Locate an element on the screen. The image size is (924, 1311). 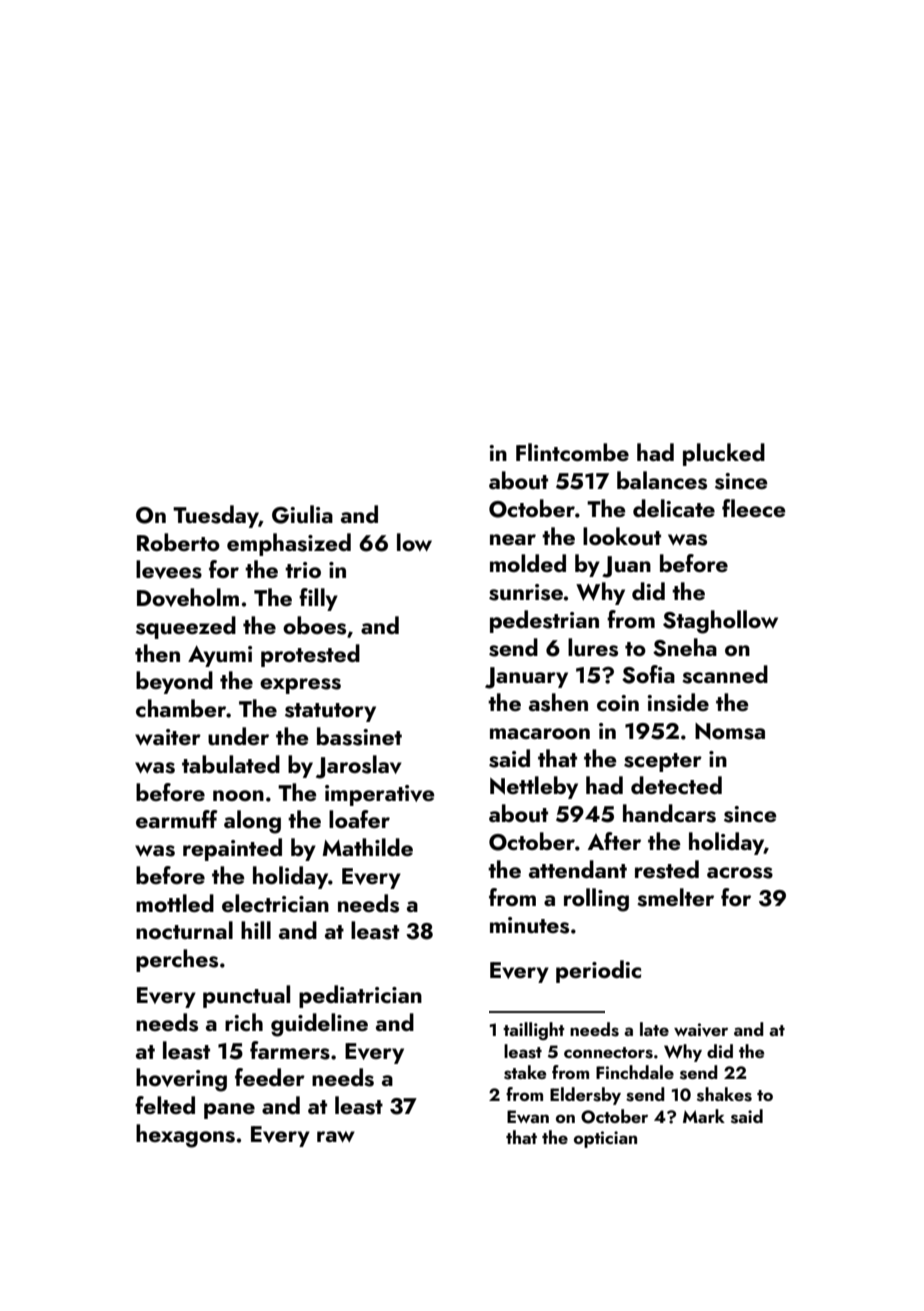
chamber is located at coordinates (181, 708).
